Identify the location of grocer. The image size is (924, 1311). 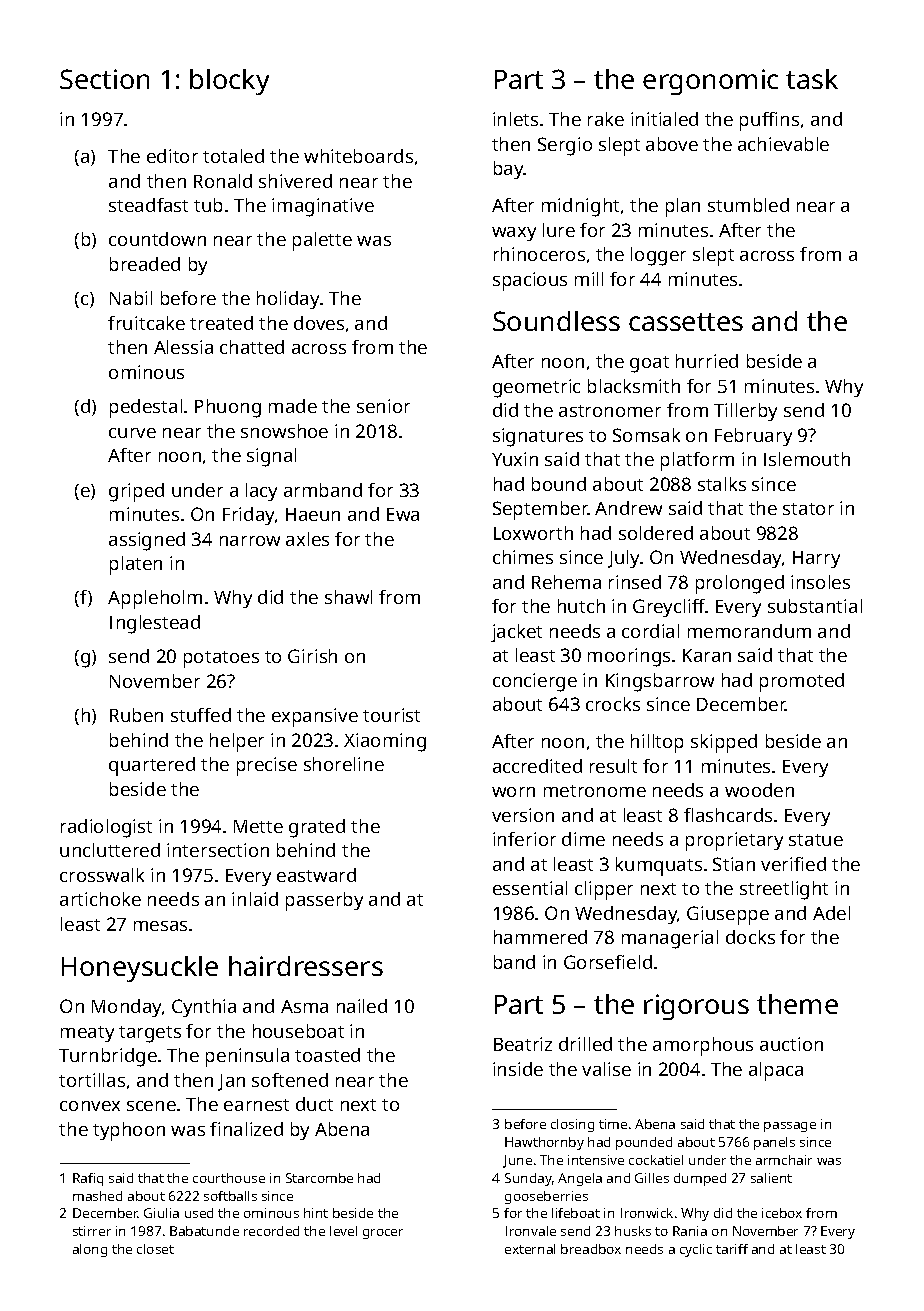
(383, 1234).
